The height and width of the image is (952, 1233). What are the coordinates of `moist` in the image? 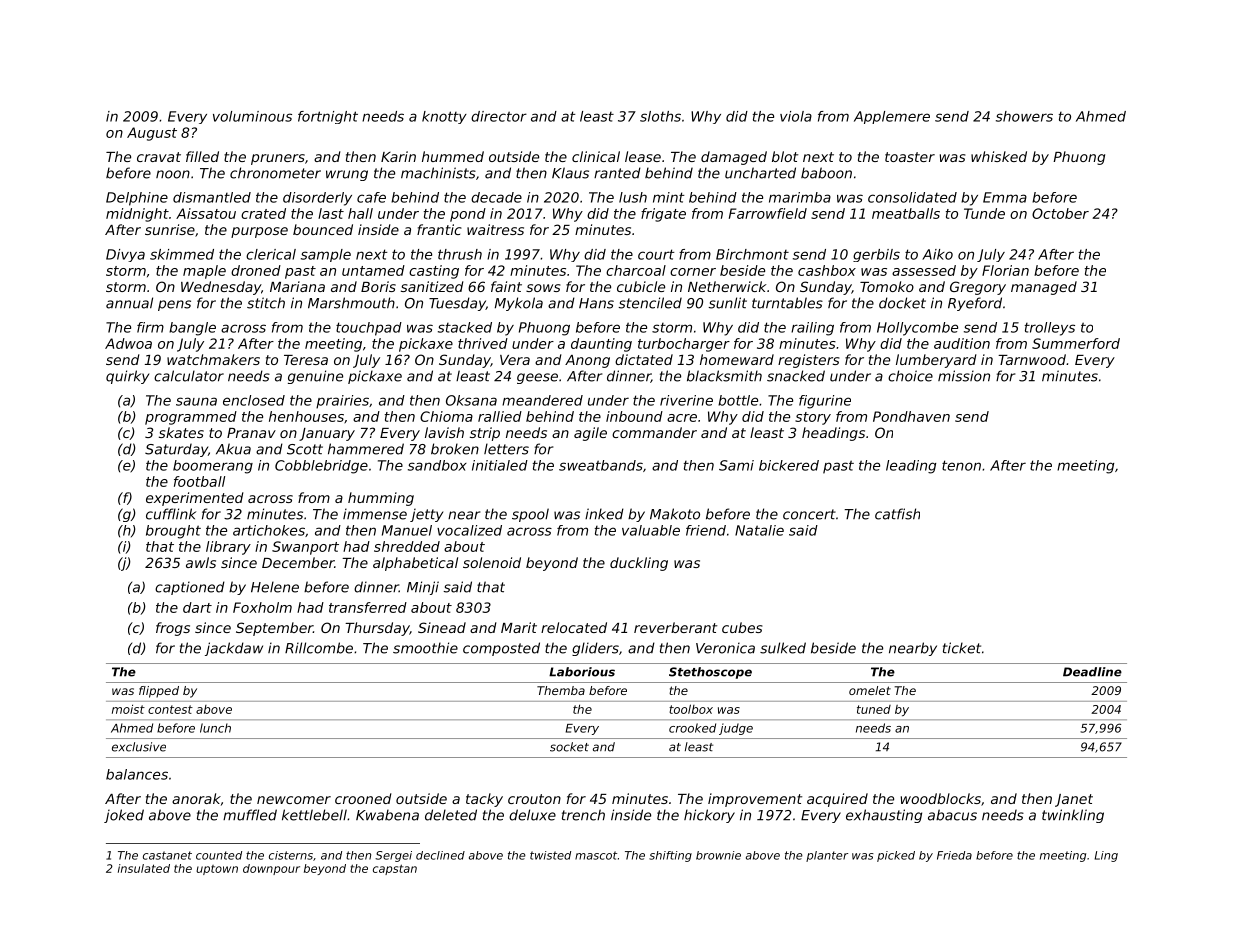 It's located at (128, 709).
